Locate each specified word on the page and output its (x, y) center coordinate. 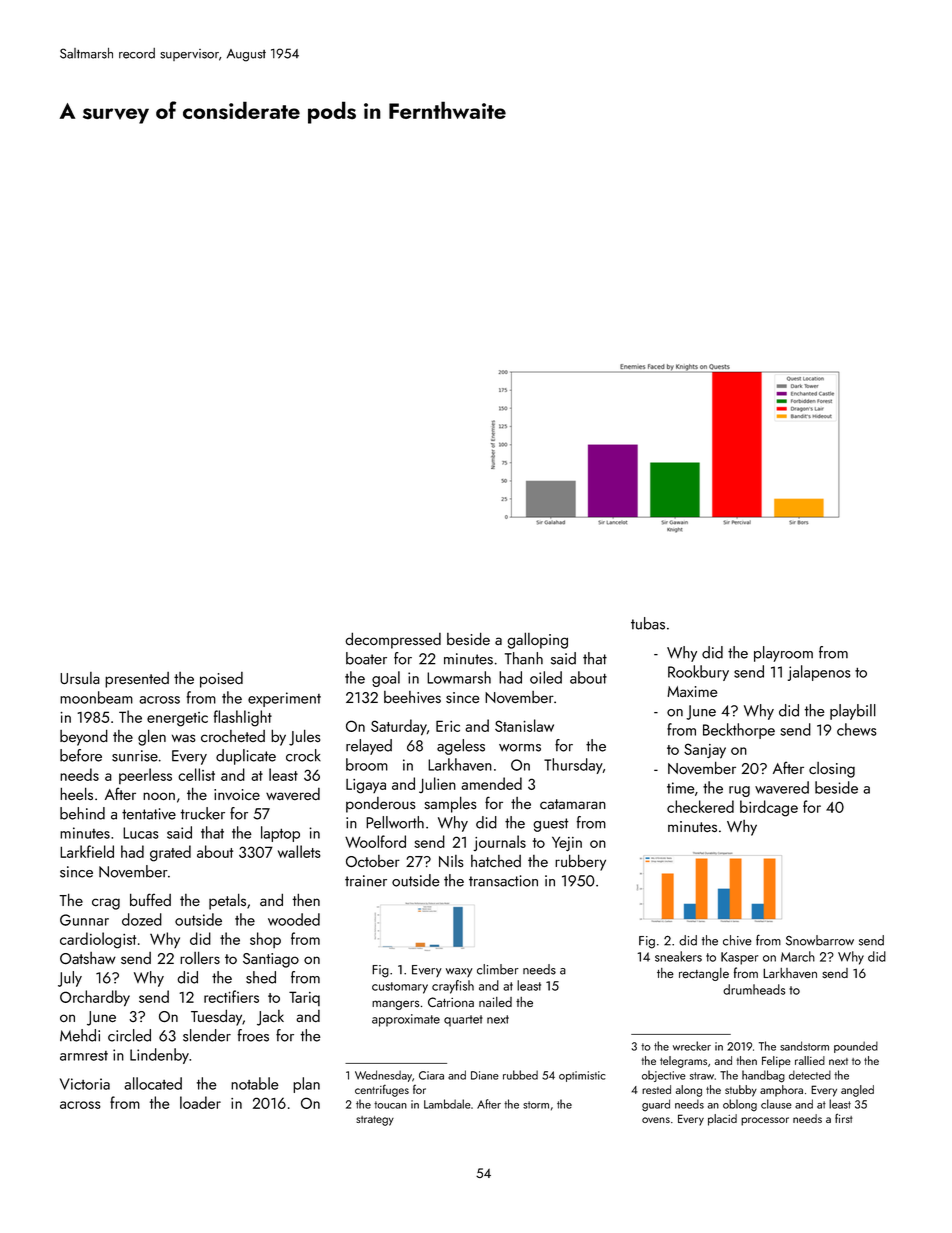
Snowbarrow (820, 940)
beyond (84, 737)
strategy (375, 1121)
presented (137, 680)
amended (491, 783)
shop (265, 940)
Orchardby (95, 998)
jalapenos (819, 673)
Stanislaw (524, 725)
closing (832, 770)
